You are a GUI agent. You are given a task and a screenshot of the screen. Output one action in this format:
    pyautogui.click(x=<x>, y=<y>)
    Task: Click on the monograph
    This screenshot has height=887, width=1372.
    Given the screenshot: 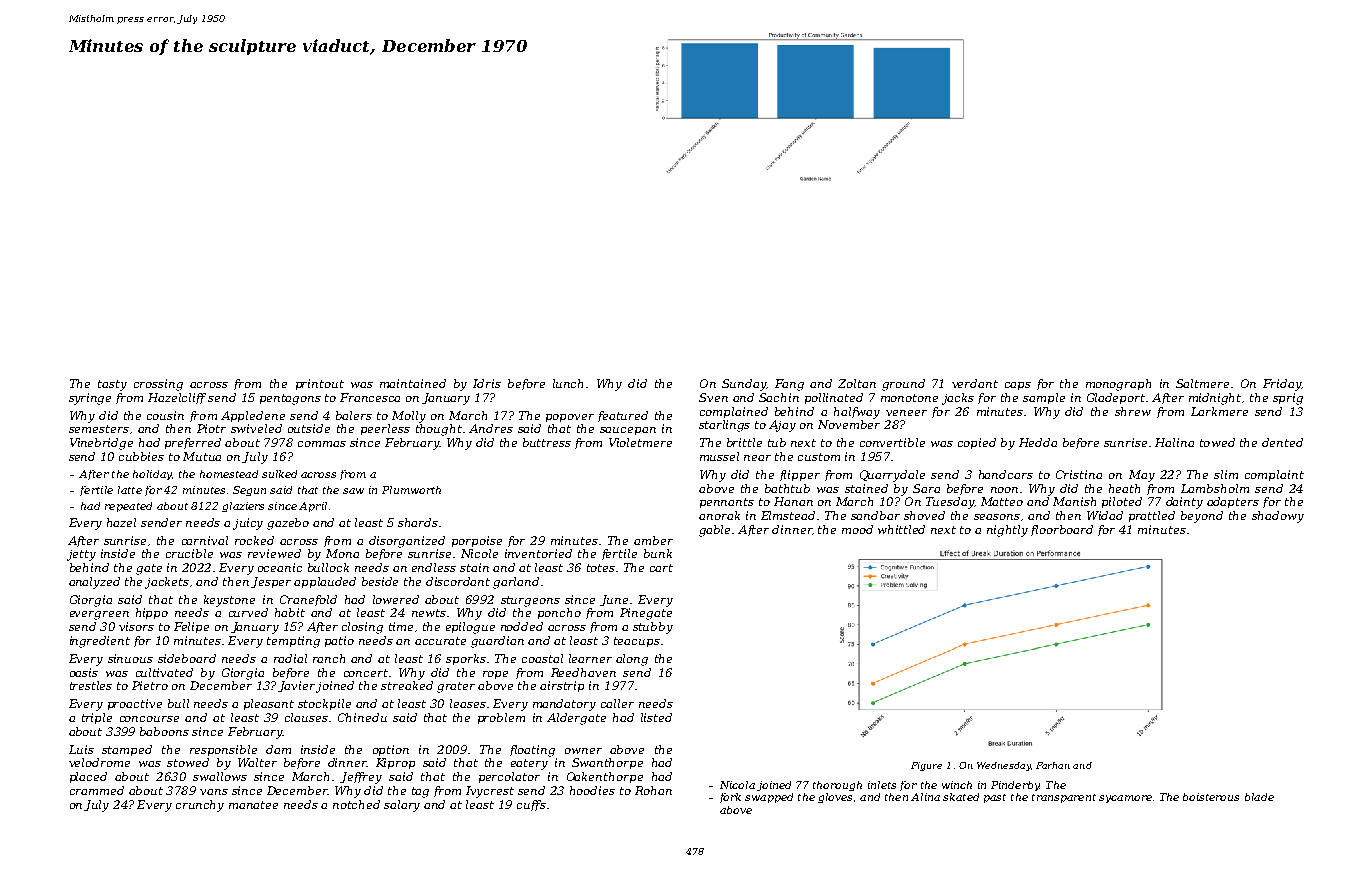 What is the action you would take?
    pyautogui.click(x=1118, y=385)
